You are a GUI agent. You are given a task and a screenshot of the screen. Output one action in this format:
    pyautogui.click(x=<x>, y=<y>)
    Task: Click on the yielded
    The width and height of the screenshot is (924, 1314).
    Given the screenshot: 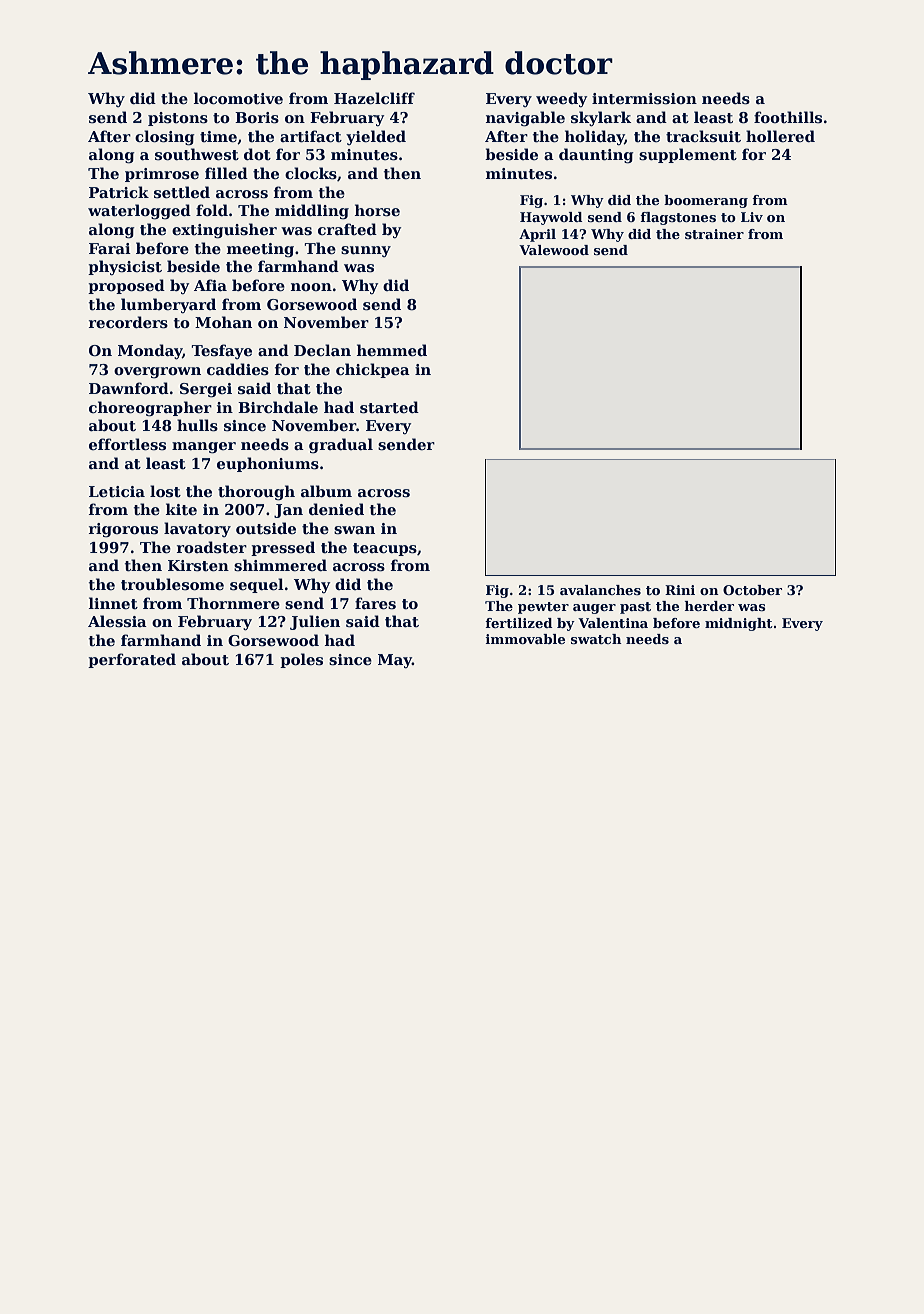 What is the action you would take?
    pyautogui.click(x=376, y=137)
